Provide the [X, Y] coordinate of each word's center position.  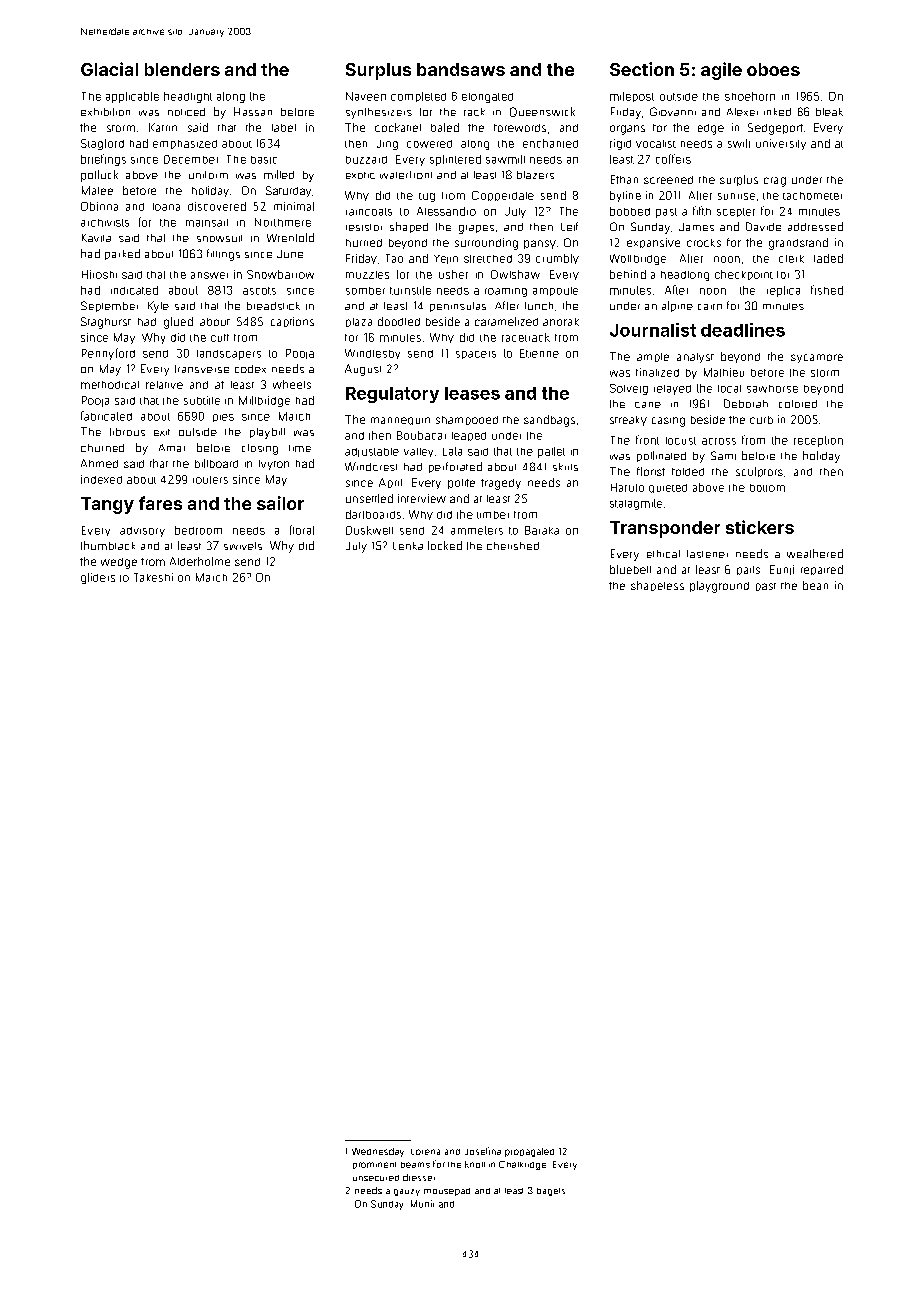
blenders [182, 69]
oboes [773, 69]
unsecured [376, 1178]
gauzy [407, 1192]
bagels [551, 1192]
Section [642, 69]
